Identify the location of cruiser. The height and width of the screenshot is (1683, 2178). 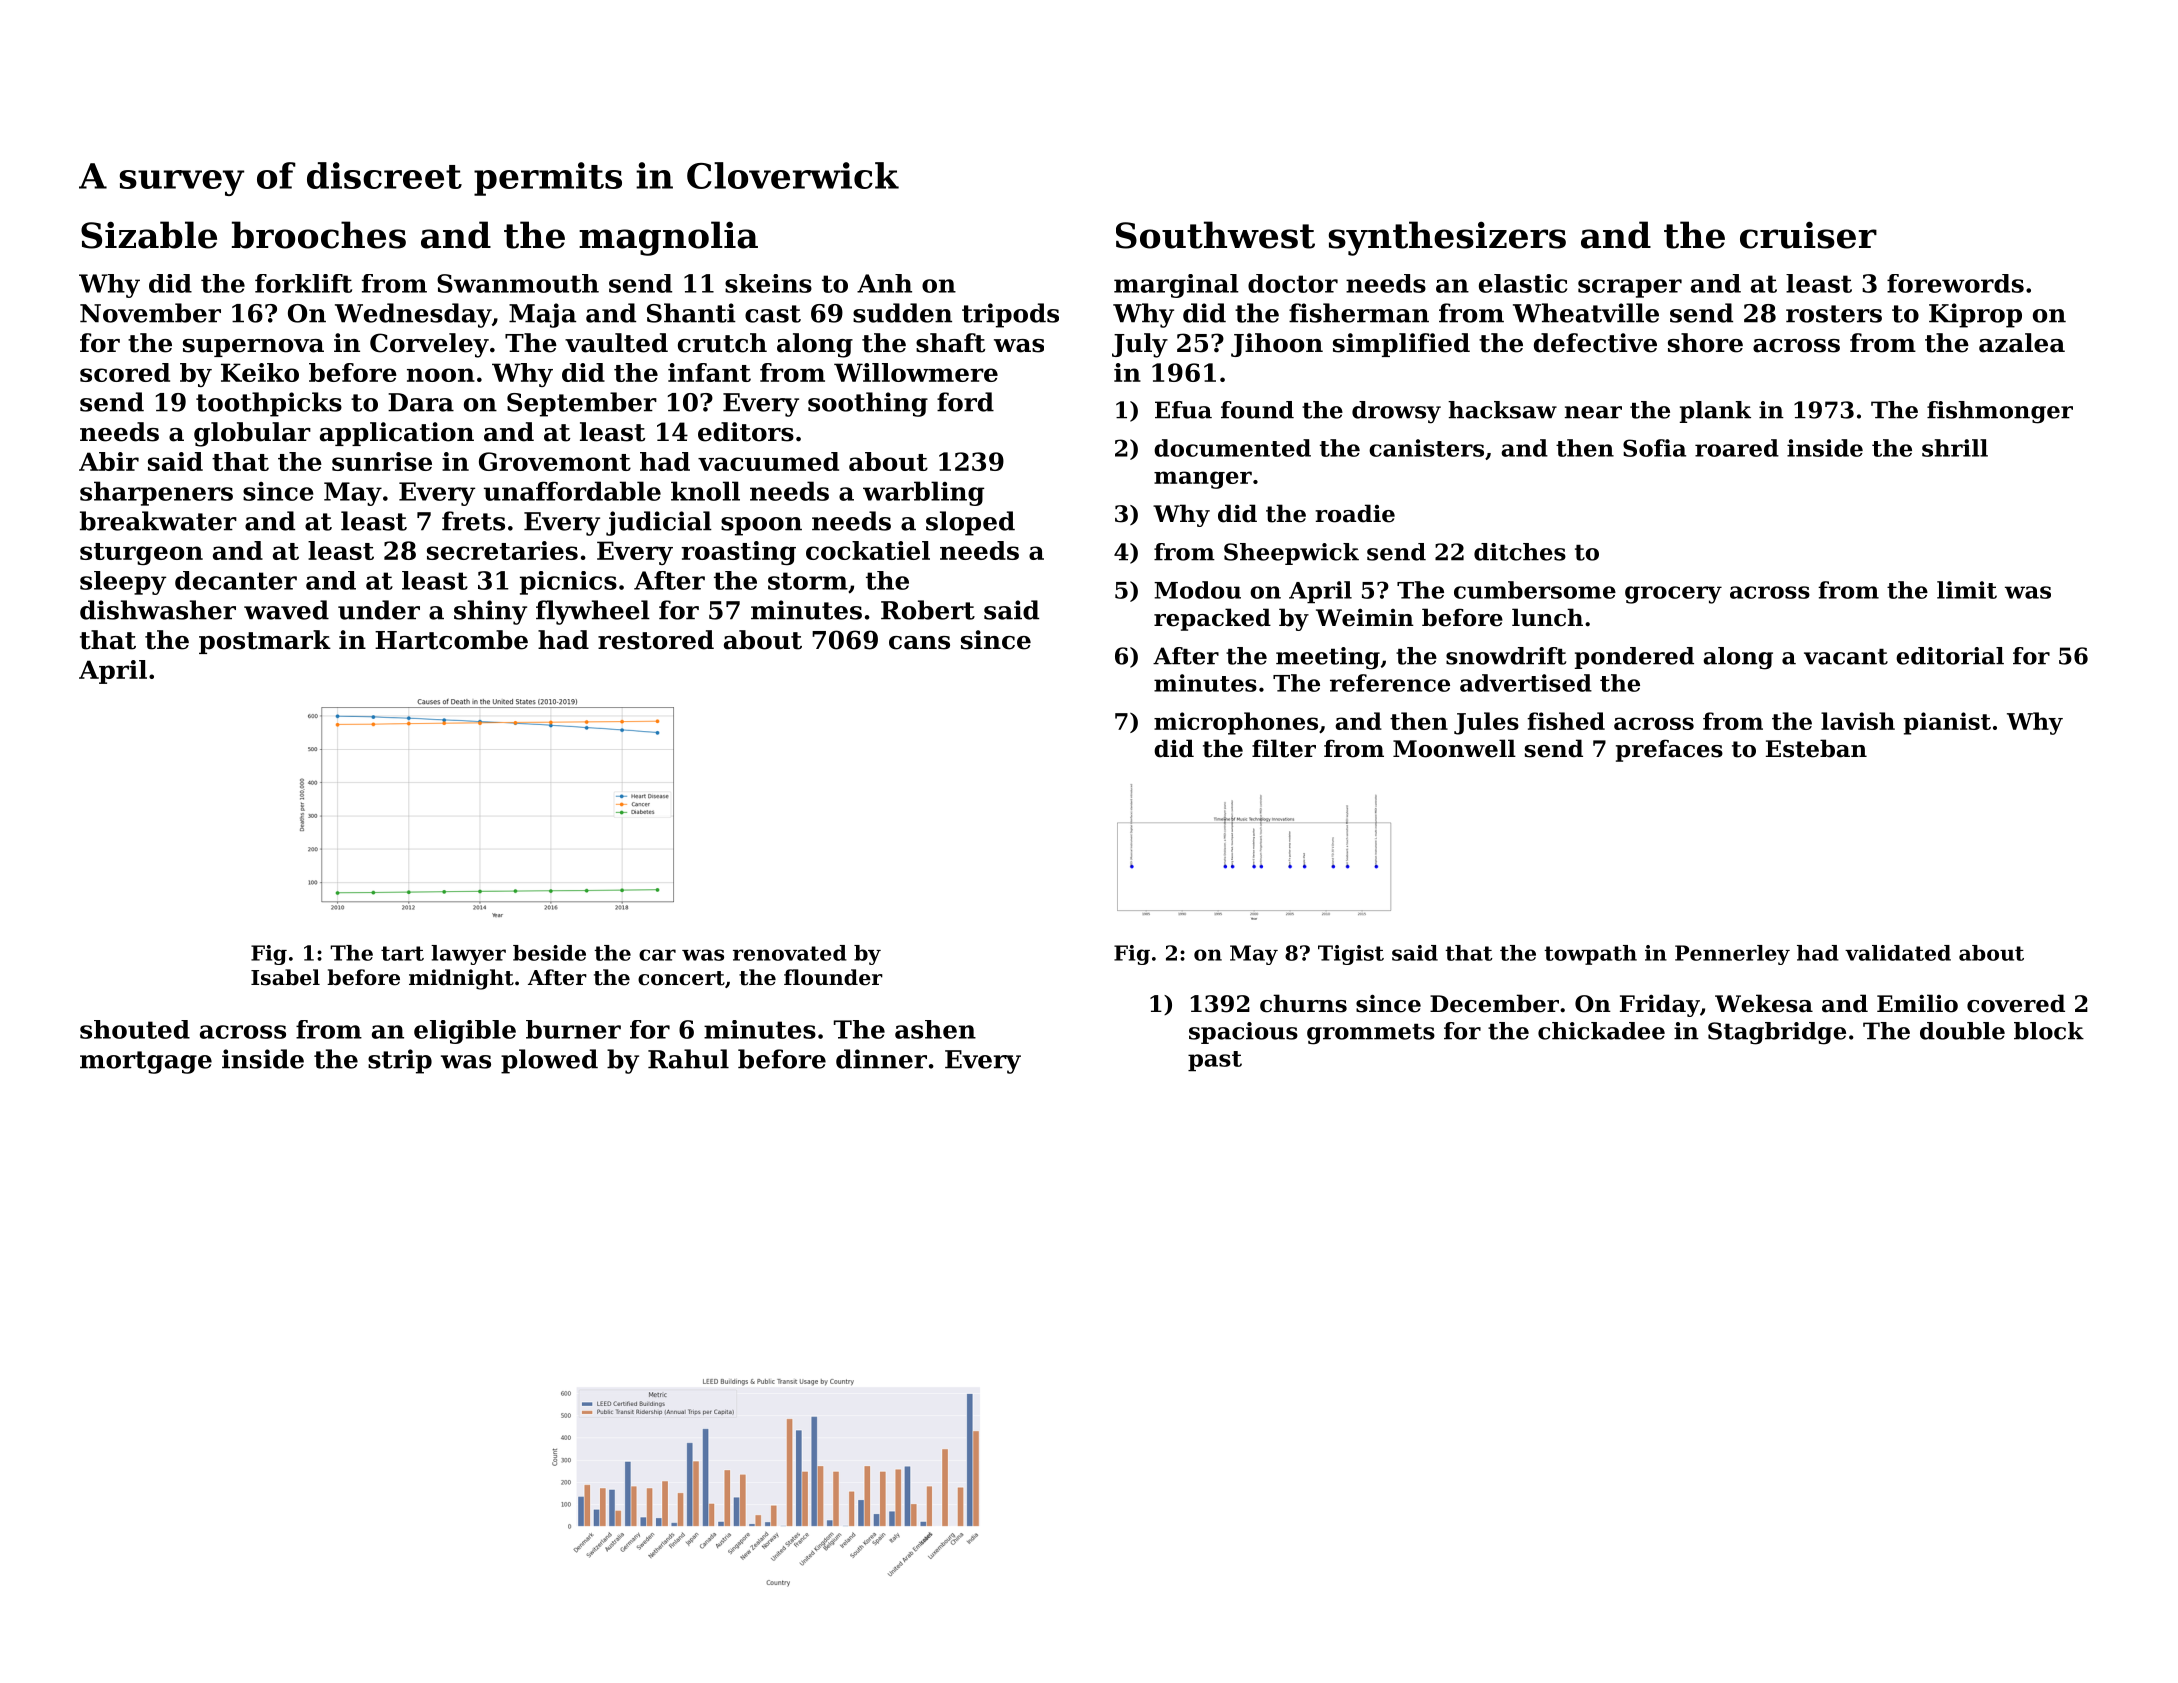
(1808, 235).
